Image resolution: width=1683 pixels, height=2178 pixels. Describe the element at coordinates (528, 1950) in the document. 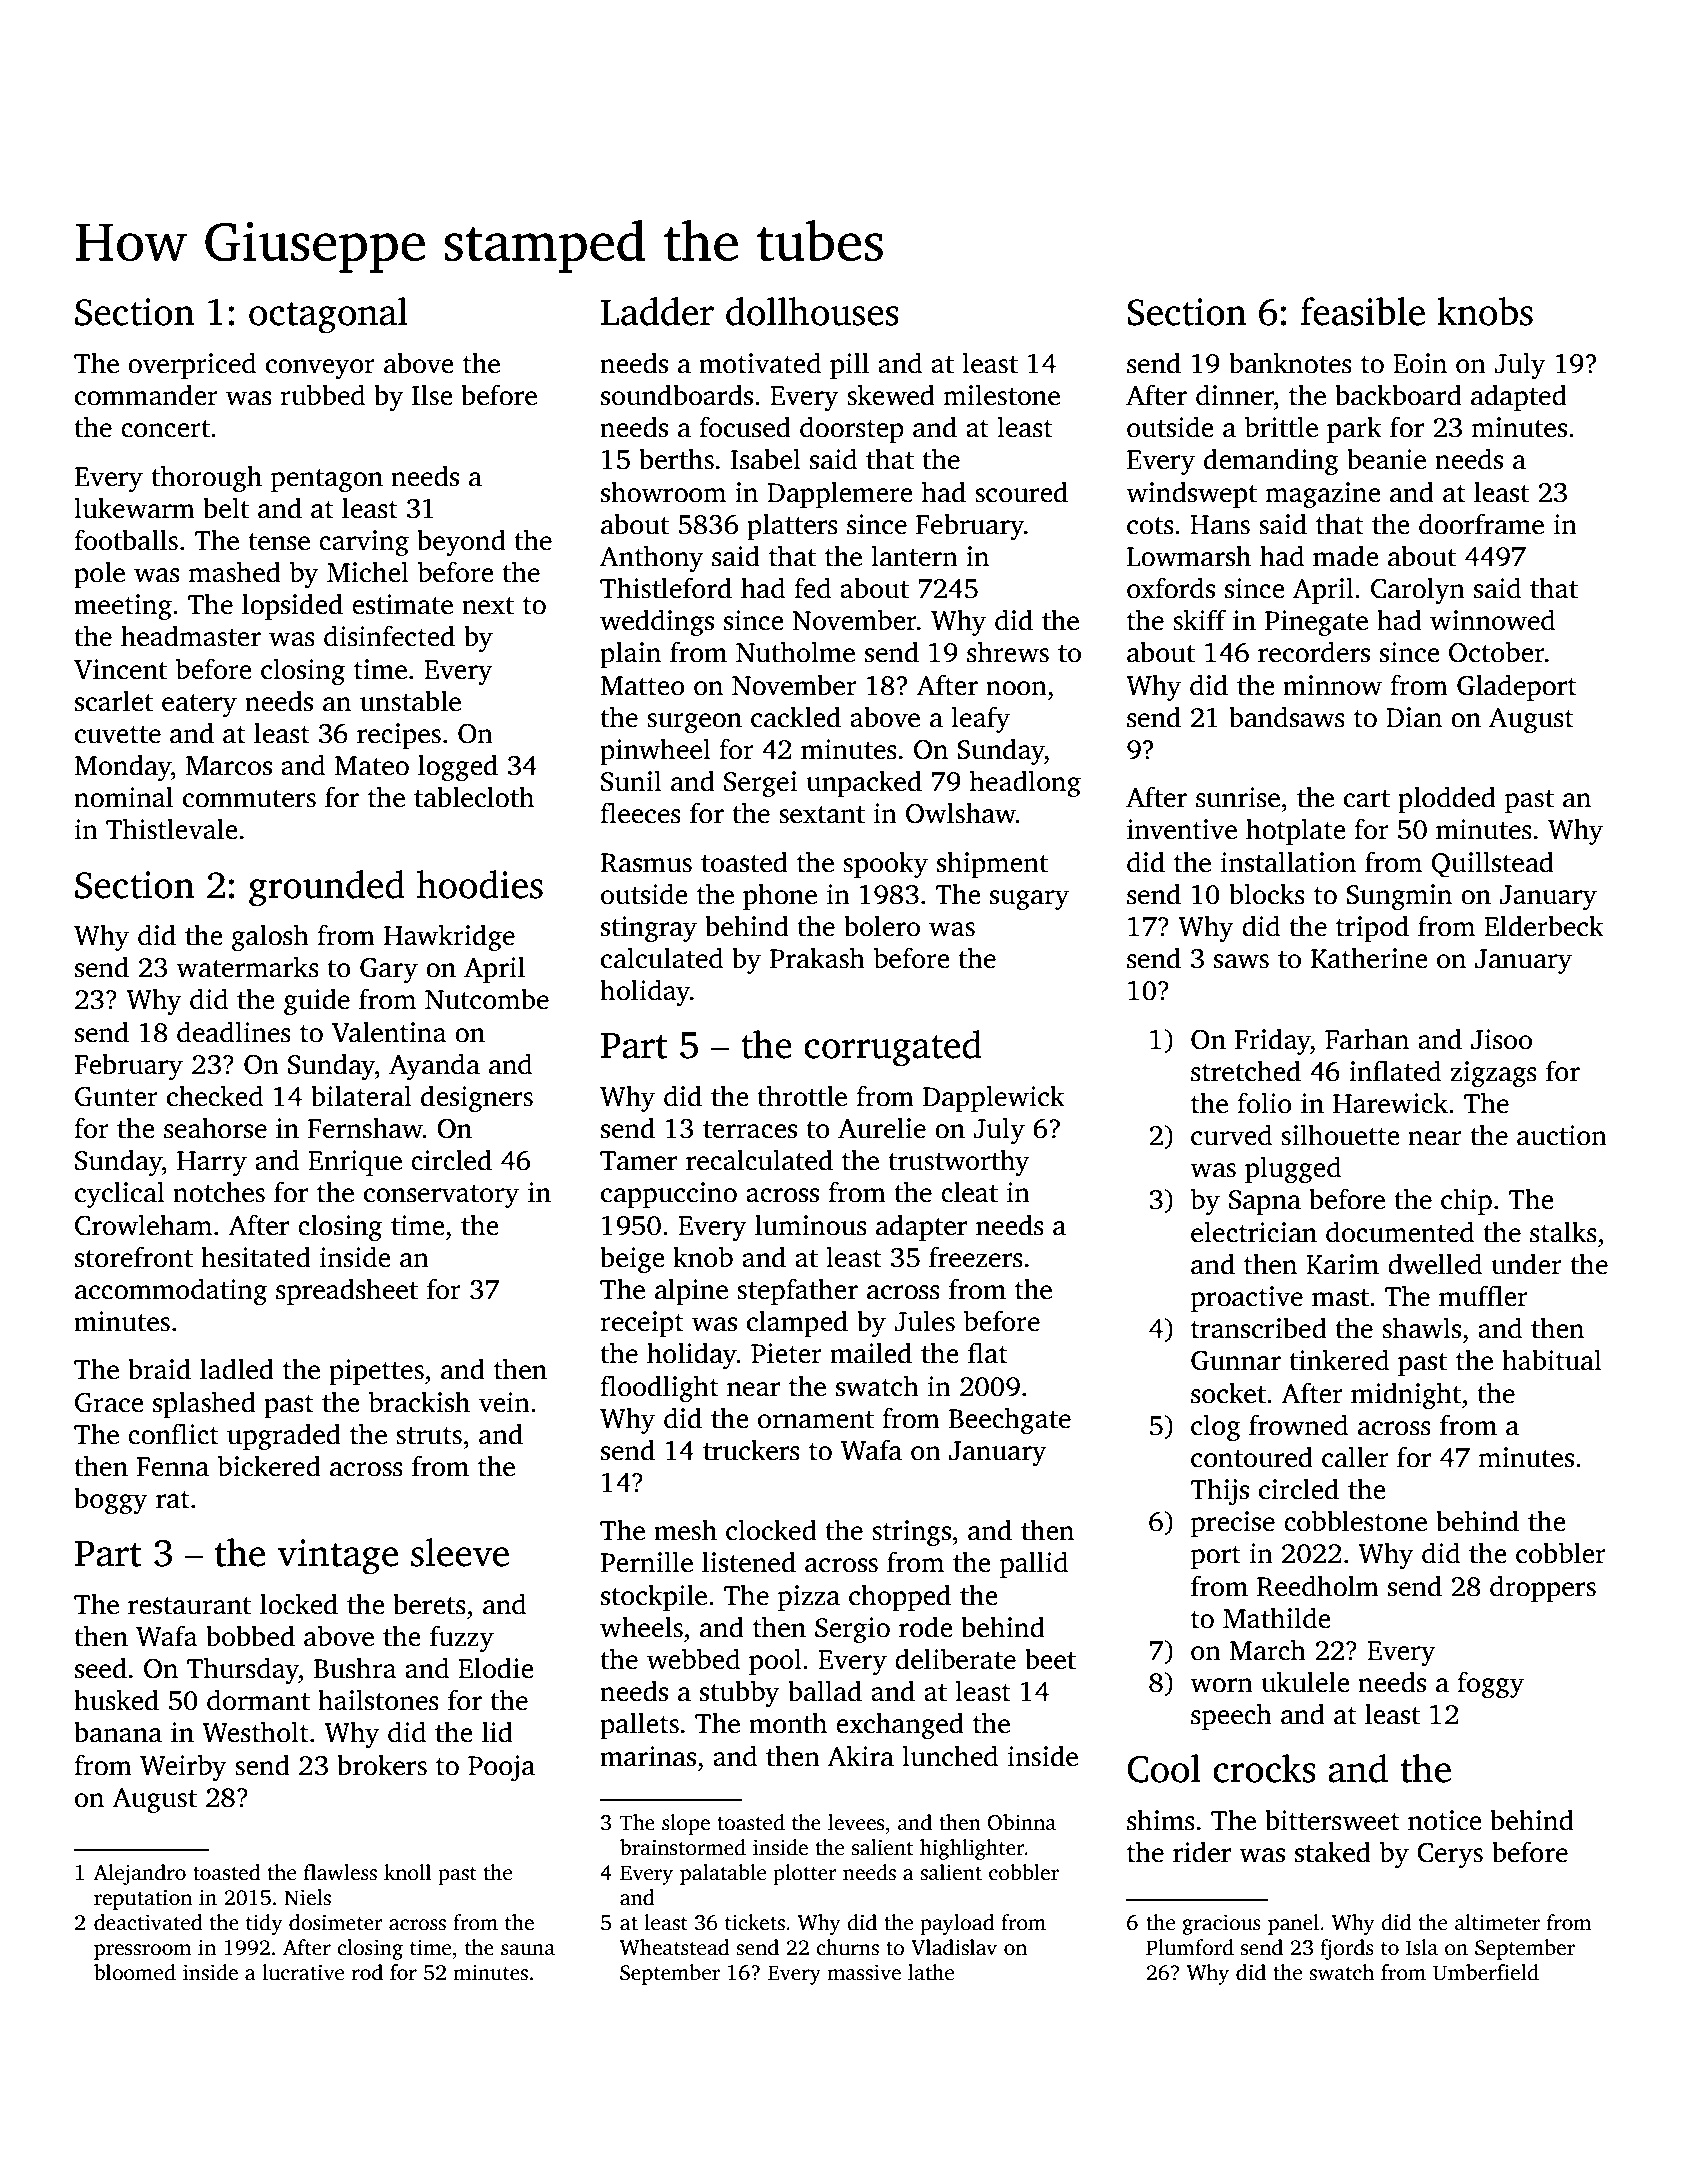

I see `sauna` at that location.
